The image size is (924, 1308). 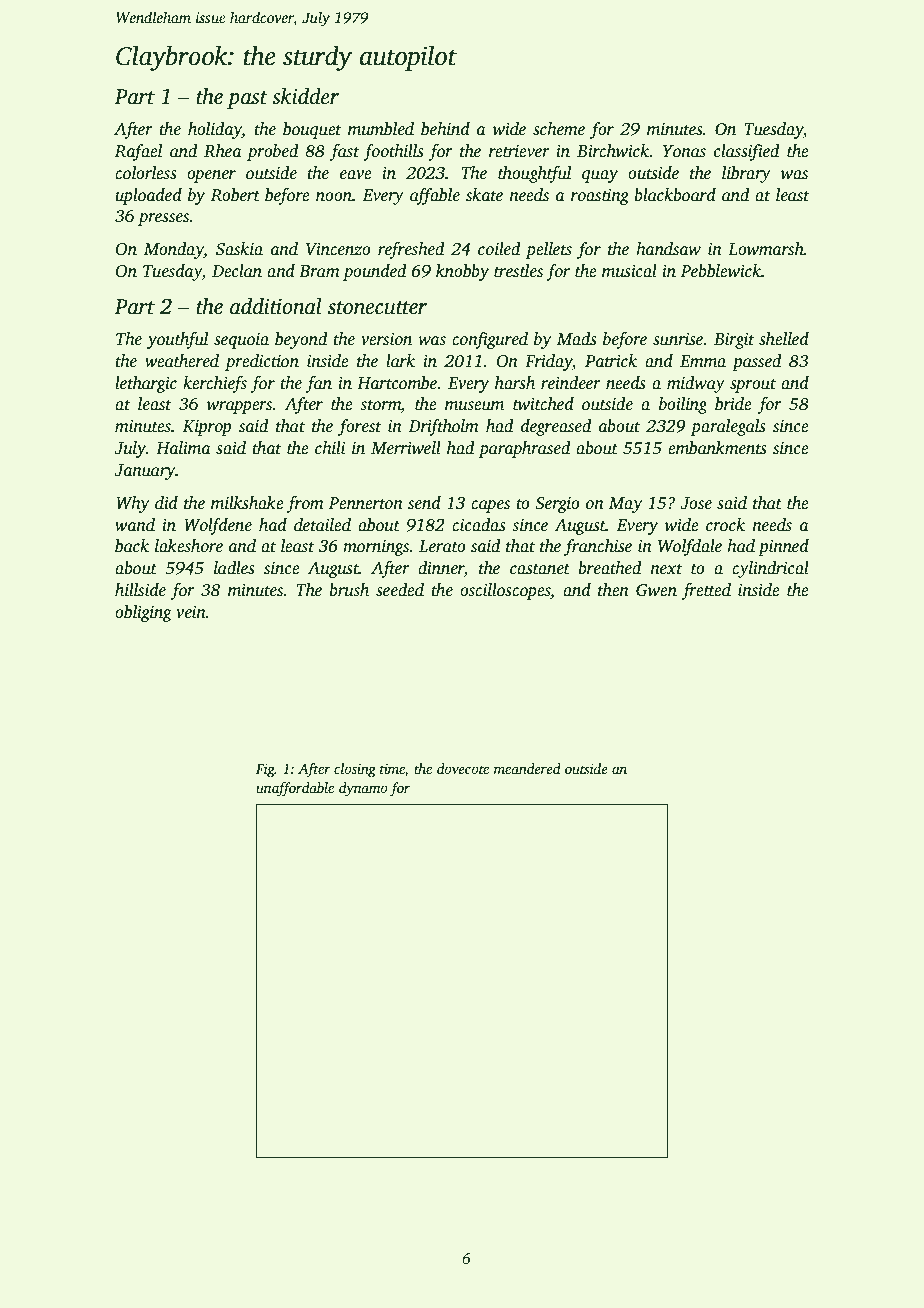 What do you see at coordinates (132, 546) in the screenshot?
I see `back` at bounding box center [132, 546].
